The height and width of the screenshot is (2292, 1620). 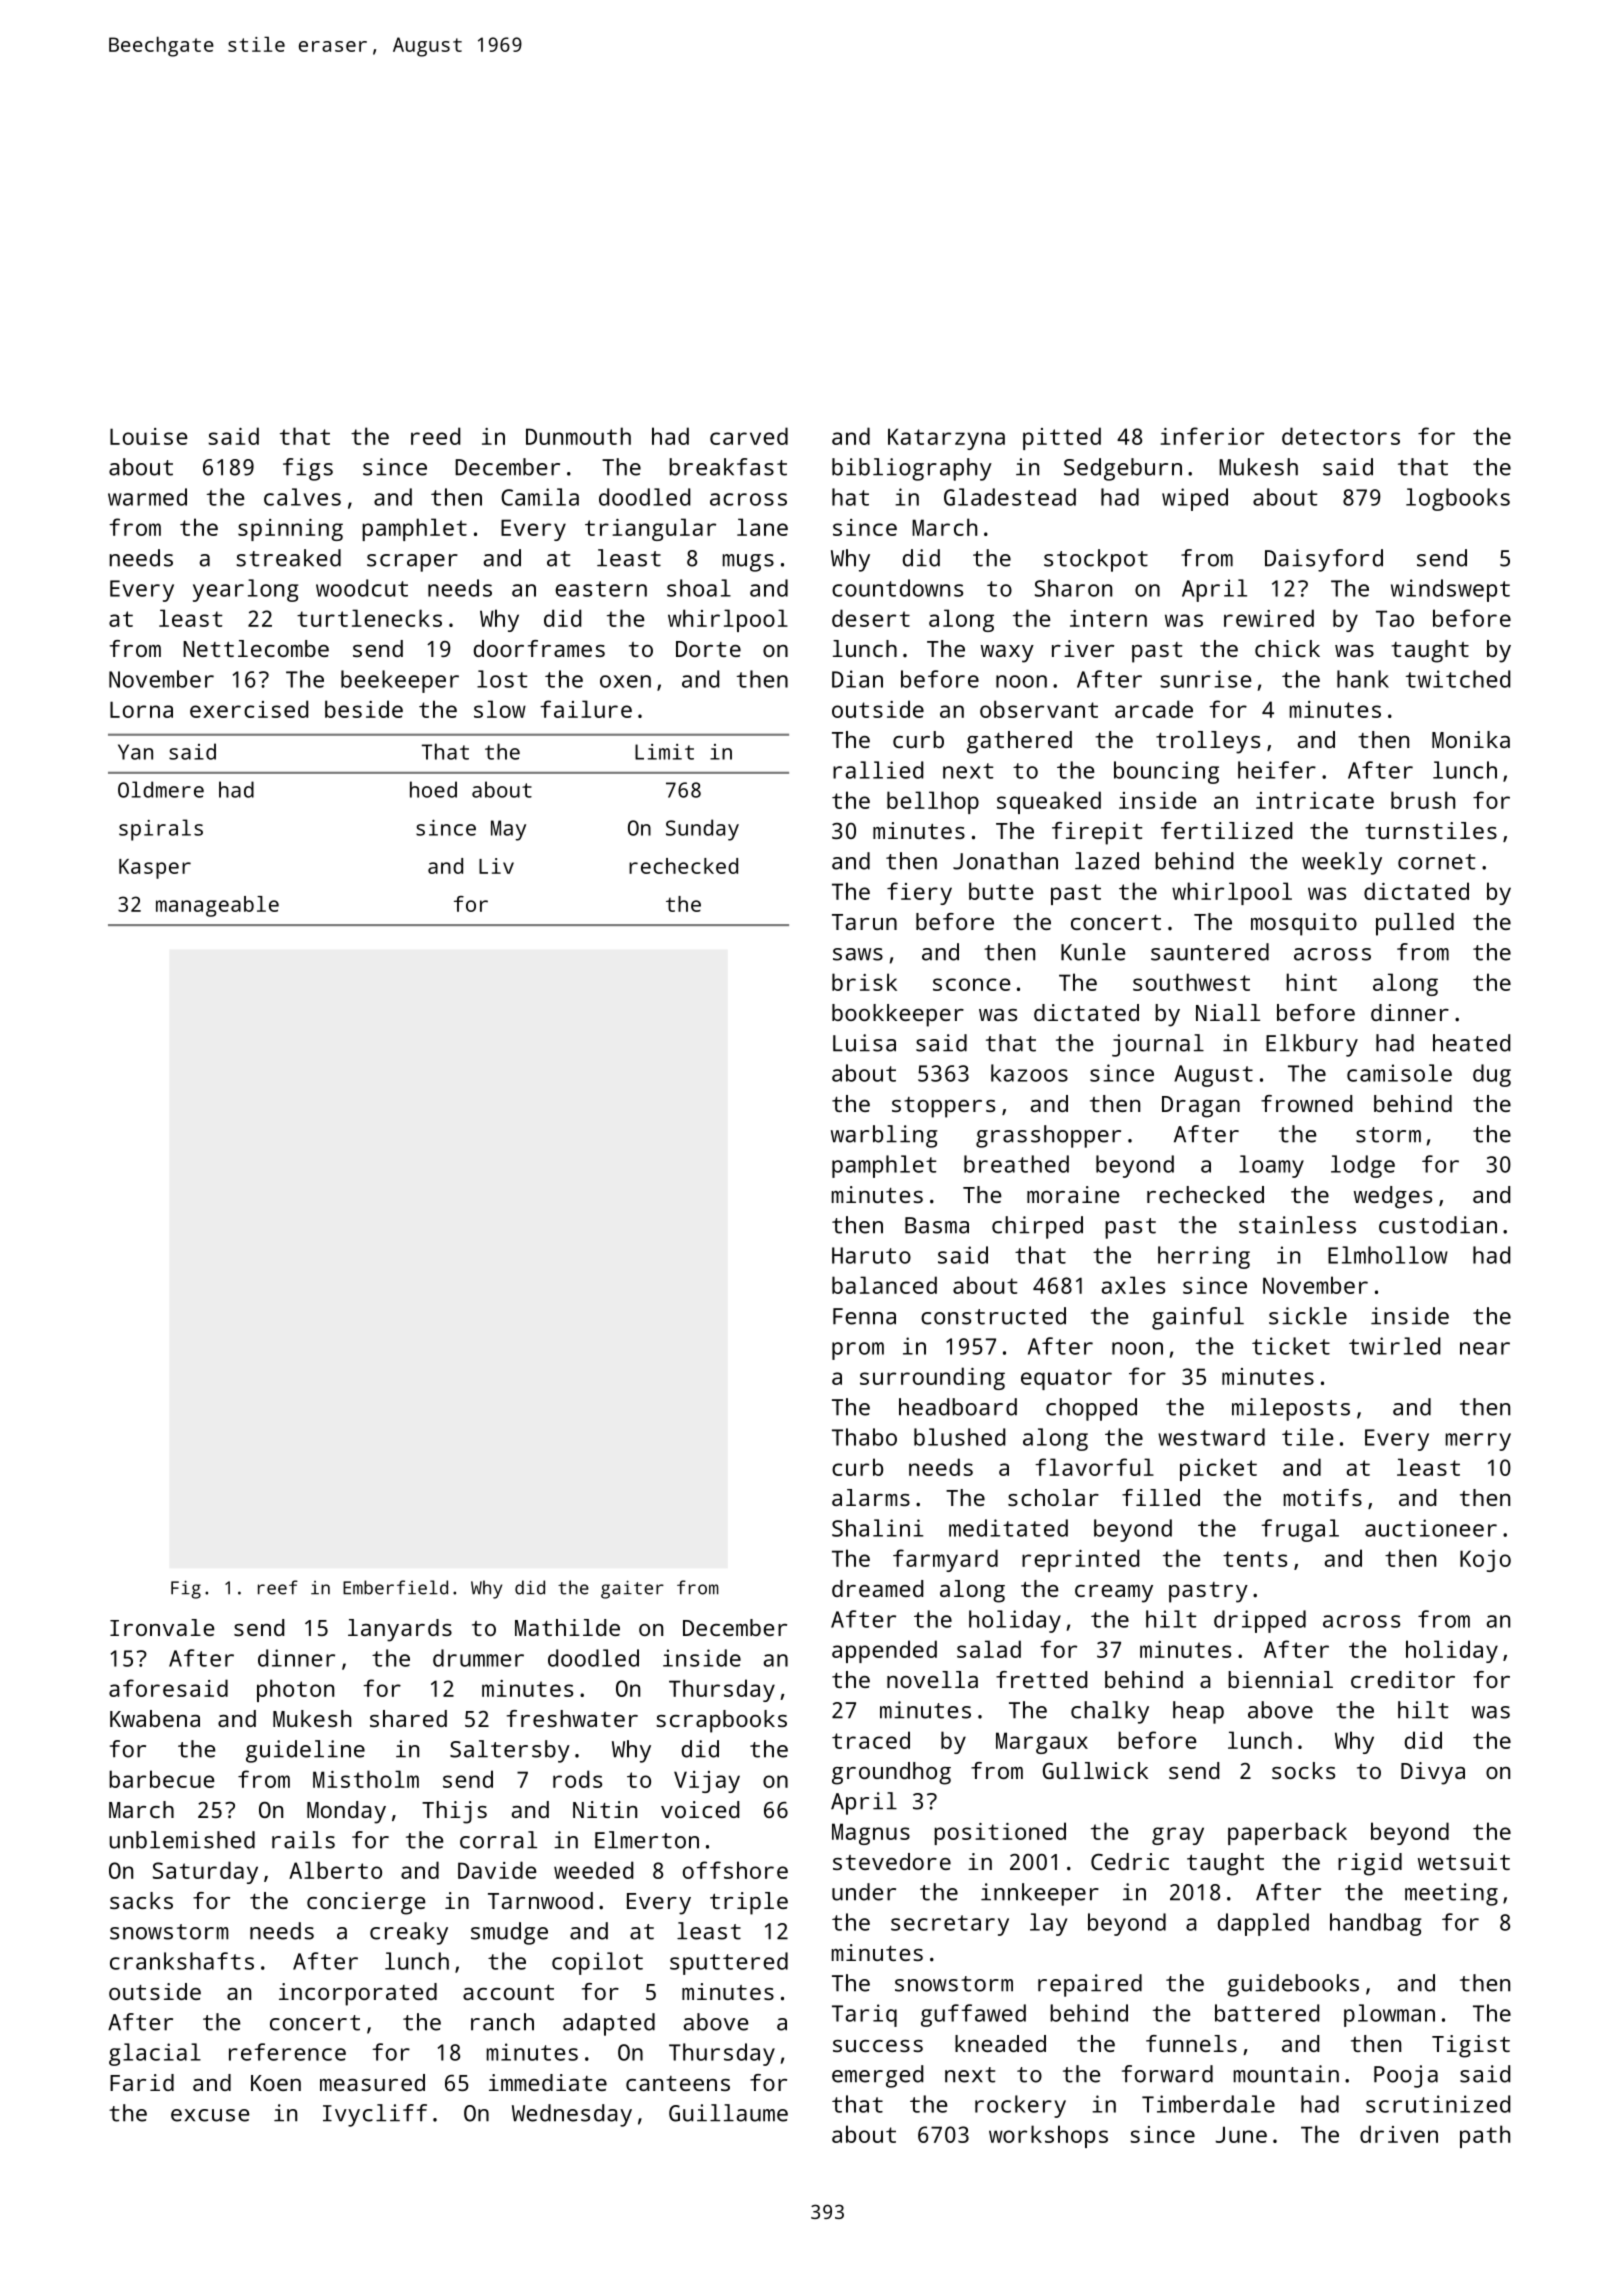 I want to click on Guillaume, so click(x=728, y=2113).
